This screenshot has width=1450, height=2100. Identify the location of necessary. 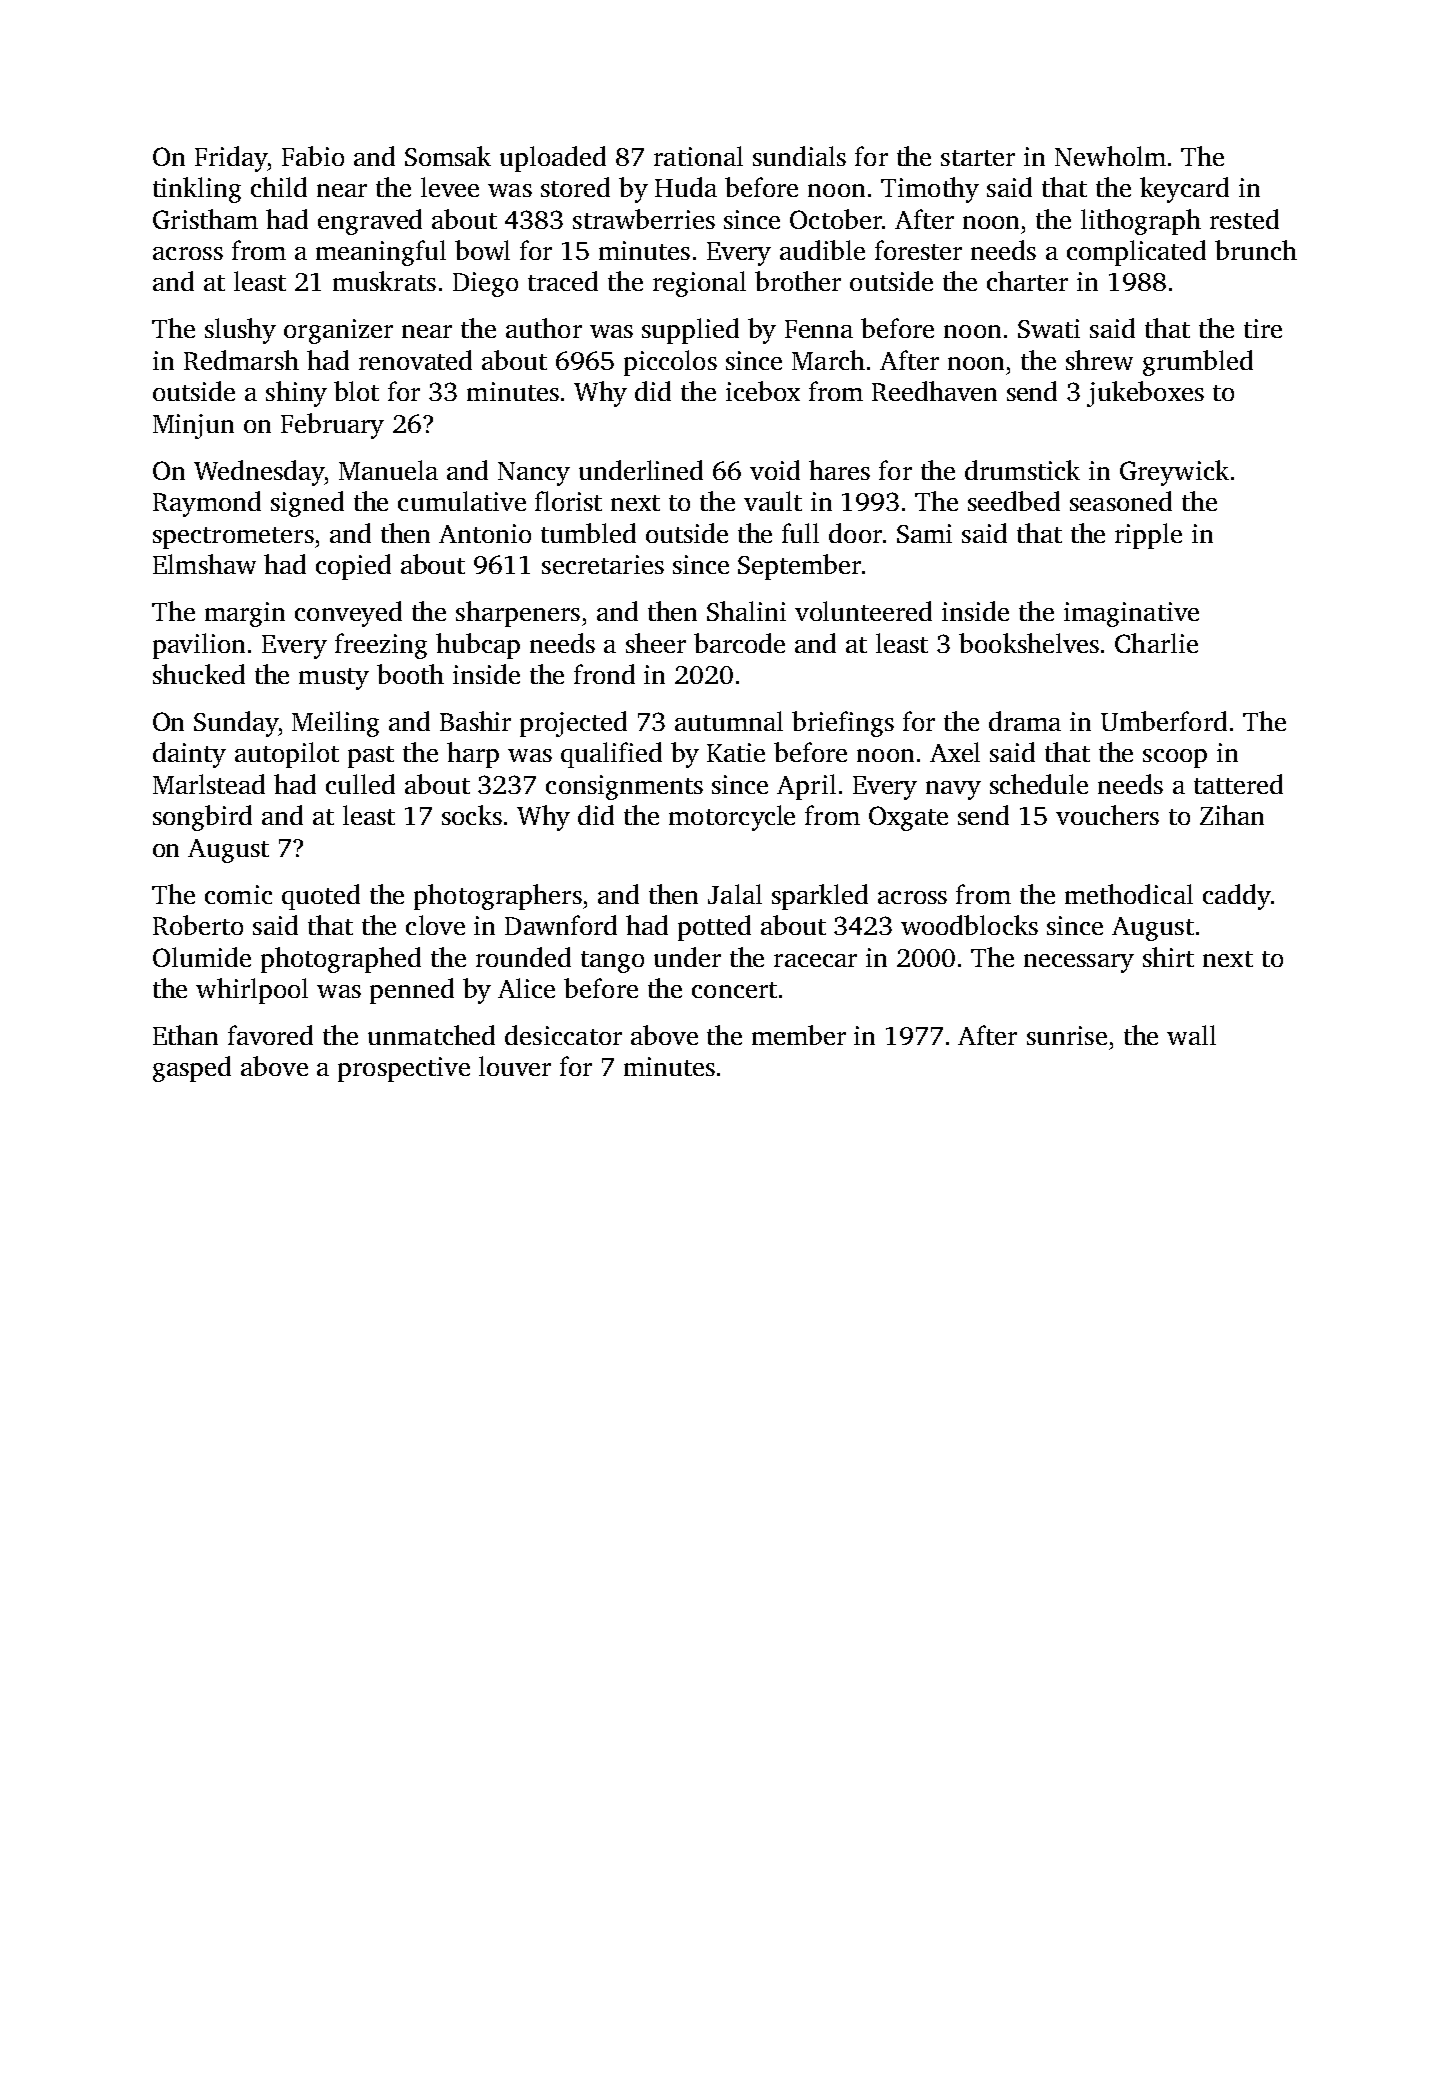
(1079, 963).
